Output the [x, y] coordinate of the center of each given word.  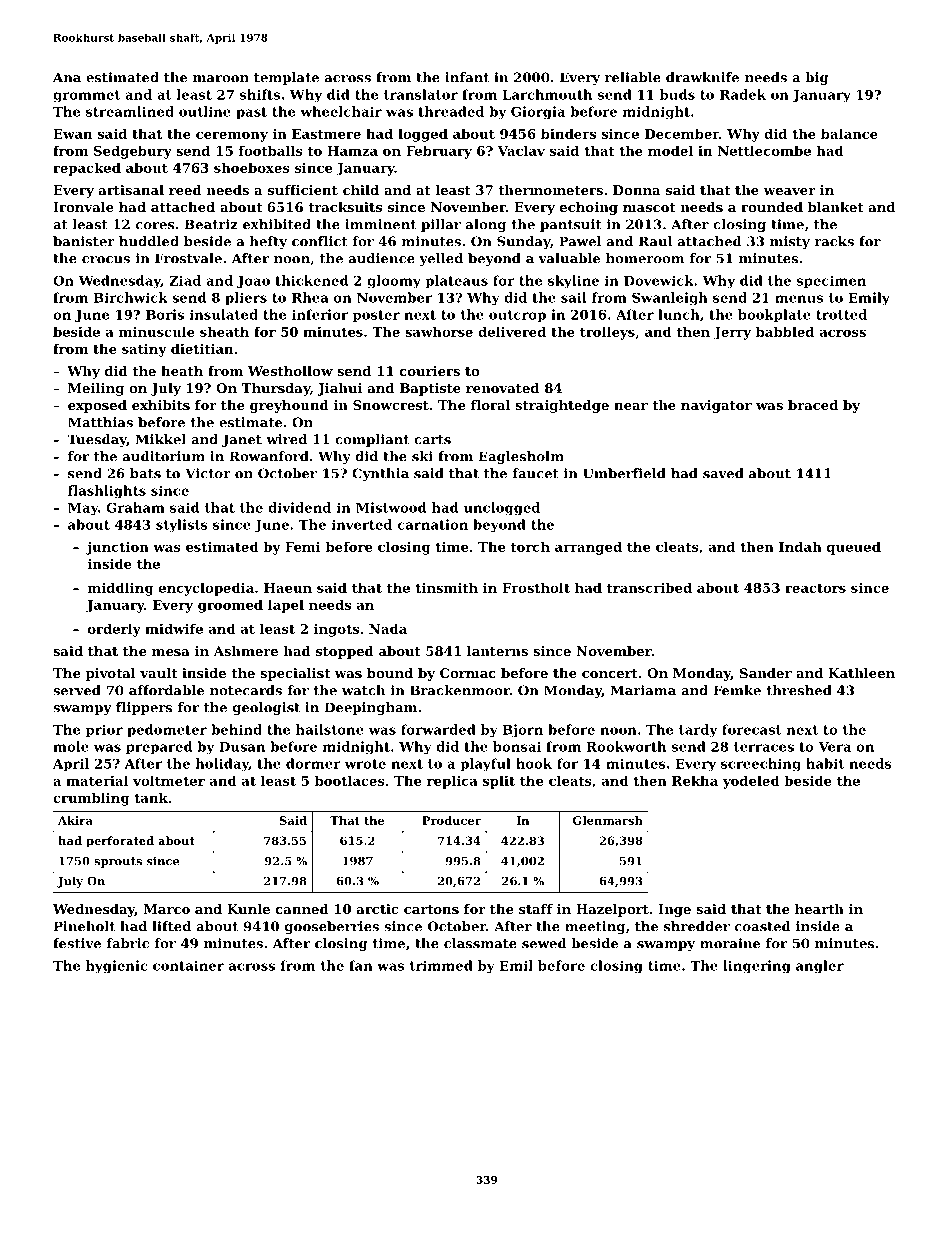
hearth [819, 909]
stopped [345, 652]
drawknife [702, 77]
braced [813, 405]
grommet [86, 96]
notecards [246, 690]
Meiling [96, 389]
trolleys [607, 333]
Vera [834, 747]
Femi [303, 547]
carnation [433, 524]
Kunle [248, 909]
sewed [544, 943]
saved [723, 473]
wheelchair [341, 111]
